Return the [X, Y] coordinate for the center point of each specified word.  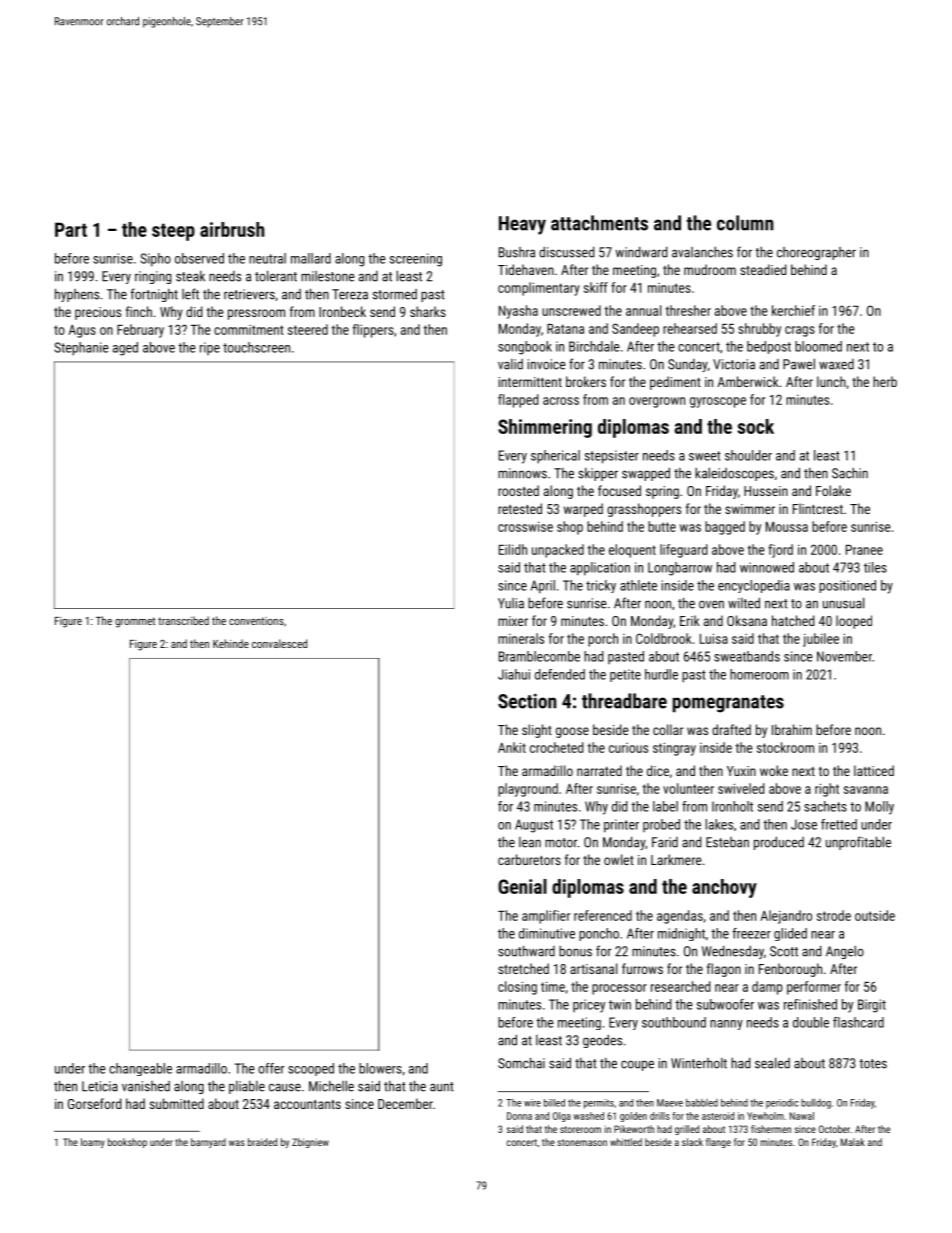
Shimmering [545, 428]
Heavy [522, 225]
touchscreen [256, 347]
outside [875, 915]
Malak [853, 1142]
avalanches [702, 252]
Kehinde [231, 643]
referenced [603, 915]
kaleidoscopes [734, 474]
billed [554, 1103]
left [190, 294]
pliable [247, 1087]
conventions [256, 621]
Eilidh [513, 549]
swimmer [750, 509]
